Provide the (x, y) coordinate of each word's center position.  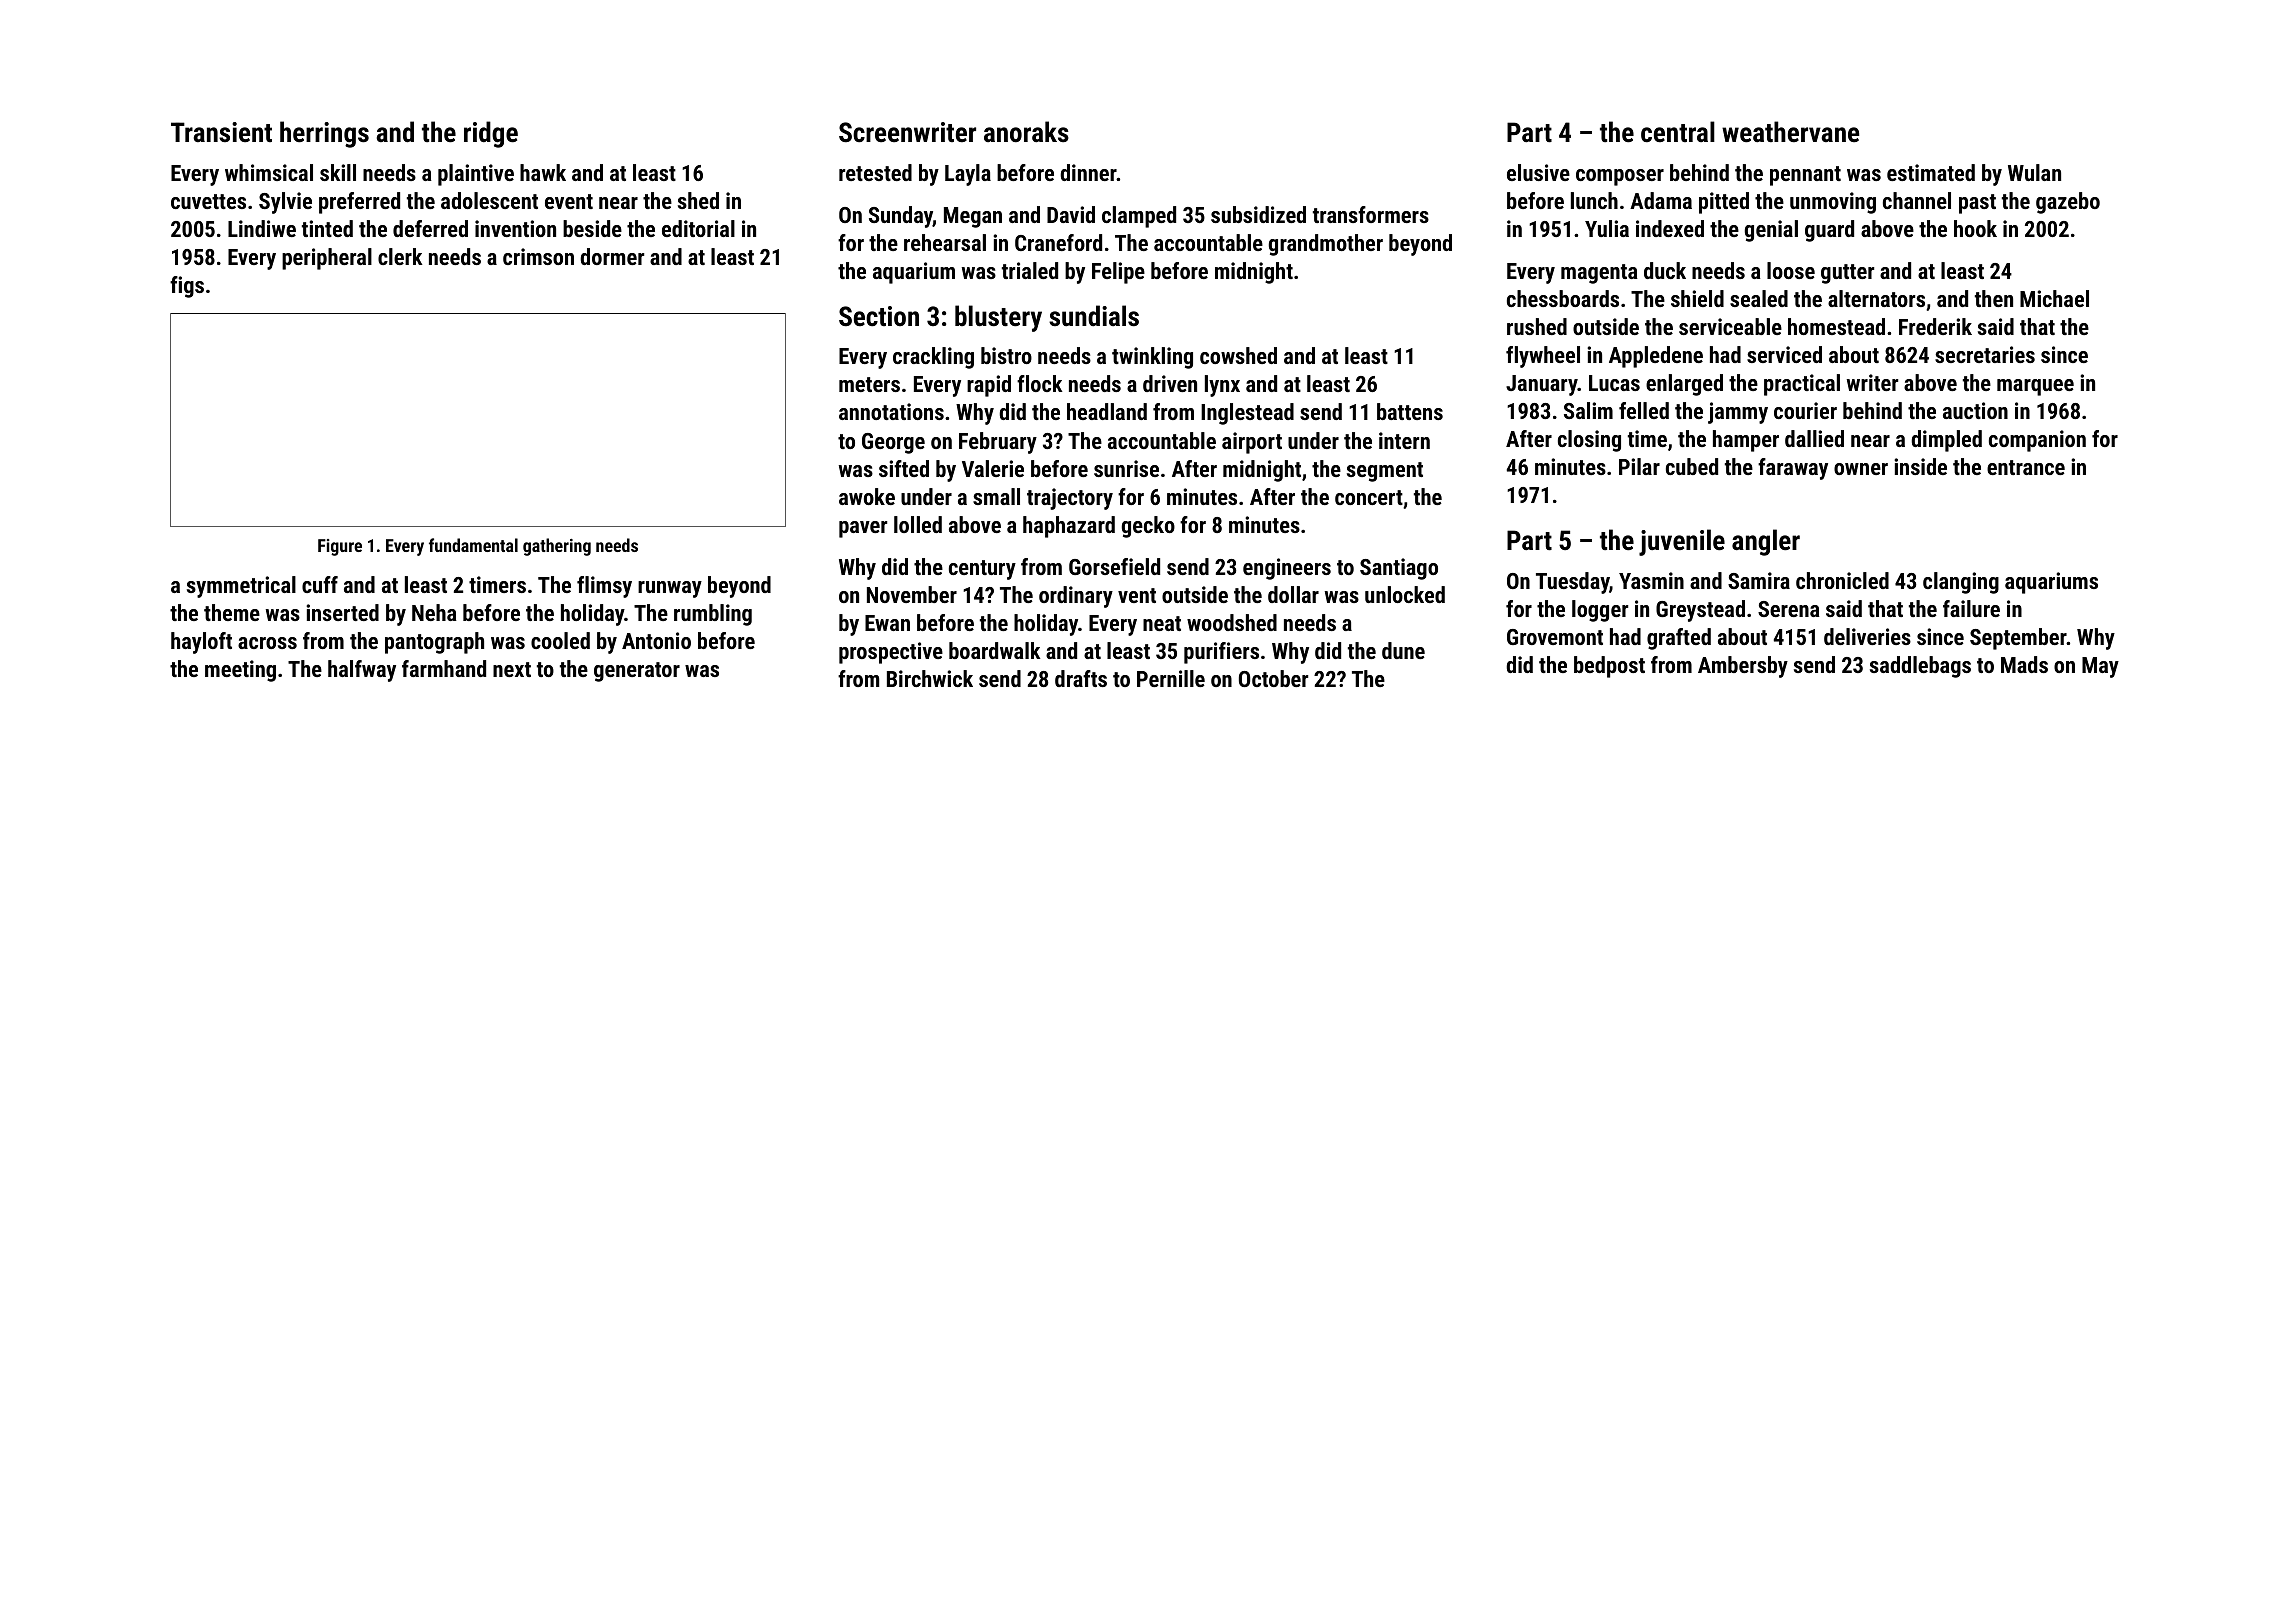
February (998, 443)
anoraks (1026, 132)
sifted (904, 468)
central (1678, 132)
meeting (240, 671)
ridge (491, 134)
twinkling (1152, 358)
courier (1805, 410)
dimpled (1946, 441)
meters (869, 384)
